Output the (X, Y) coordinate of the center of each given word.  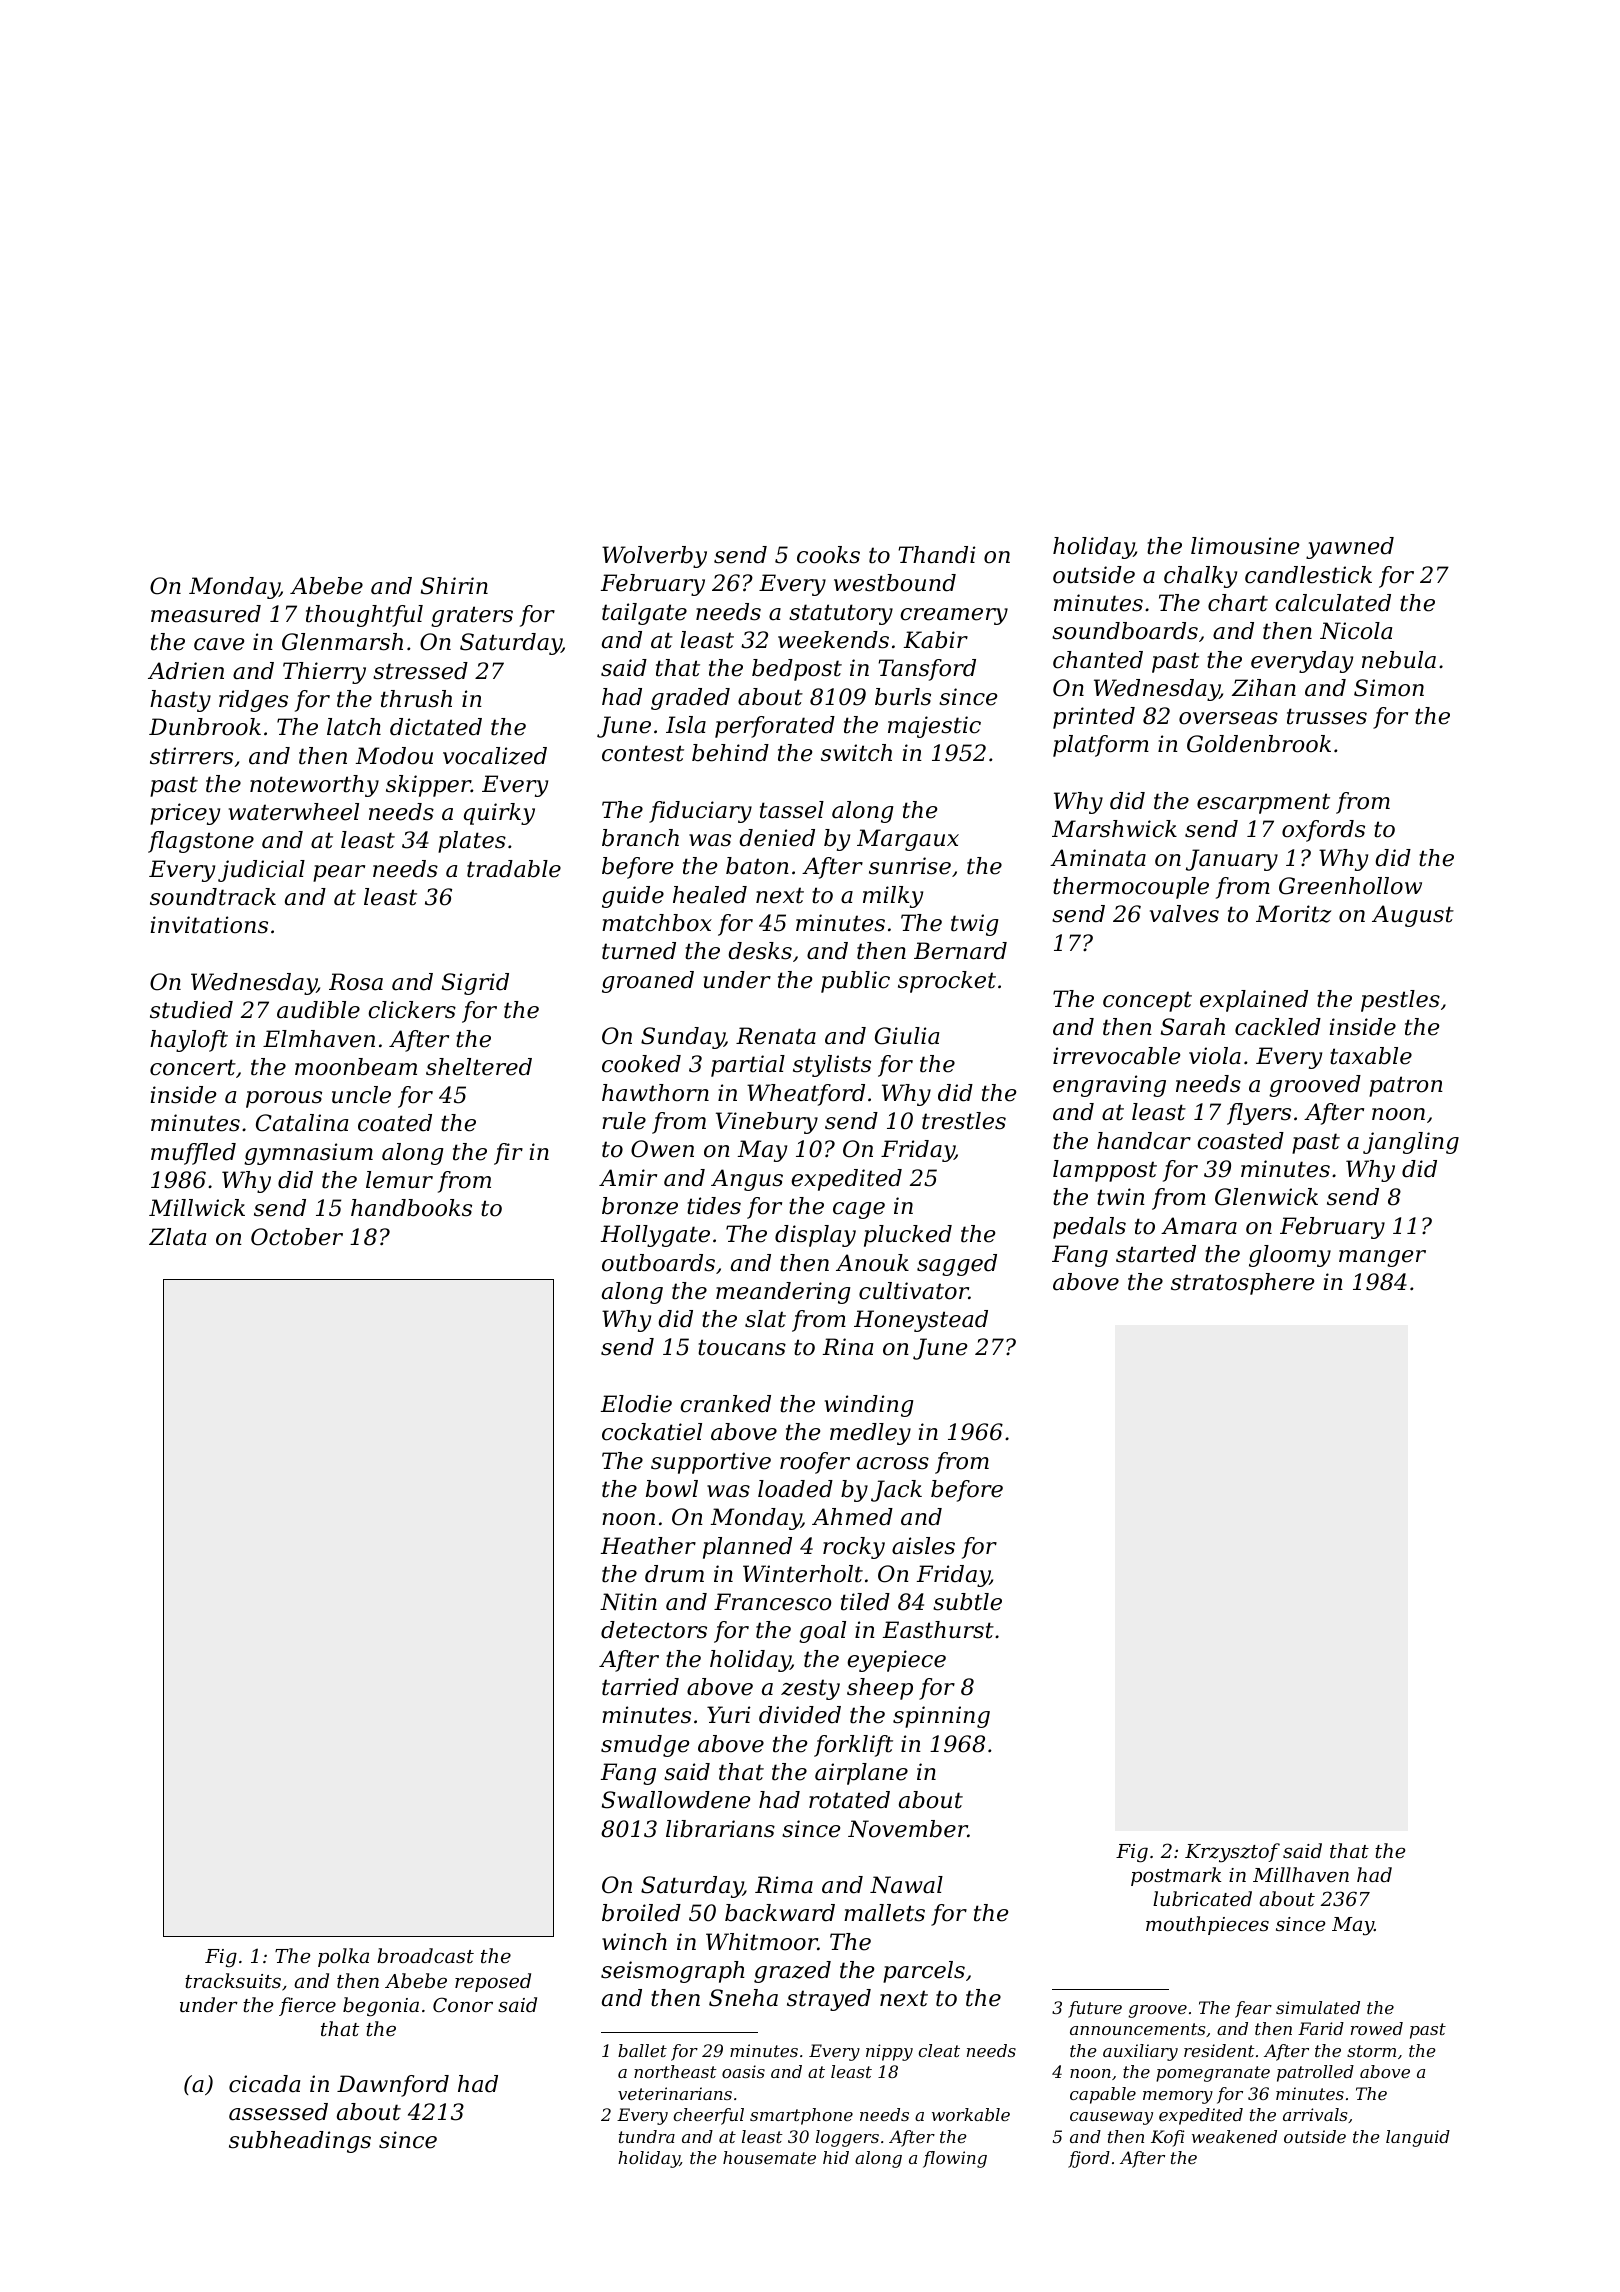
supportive (711, 1463)
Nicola (1356, 631)
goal (822, 1632)
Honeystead (921, 1321)
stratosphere (1242, 1284)
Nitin (628, 1602)
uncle (361, 1095)
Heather (648, 1546)
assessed (278, 2112)
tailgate (644, 614)
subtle (967, 1602)
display (815, 1236)
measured (206, 614)
